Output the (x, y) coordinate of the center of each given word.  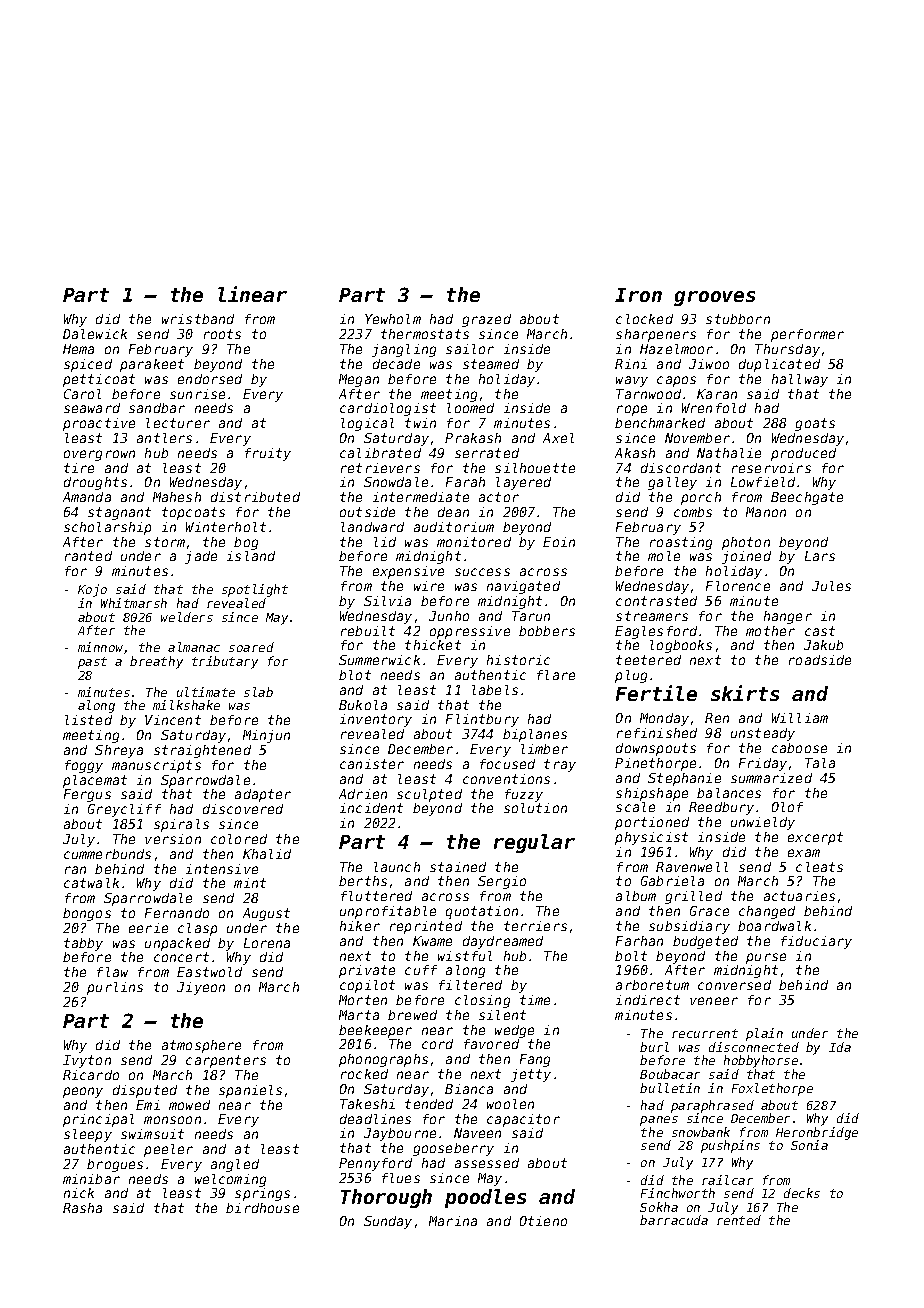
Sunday (388, 1222)
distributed (255, 497)
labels (495, 690)
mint (250, 883)
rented (738, 1220)
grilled (693, 897)
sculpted (429, 795)
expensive (408, 572)
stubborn (738, 319)
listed (88, 720)
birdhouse (262, 1208)
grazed (486, 320)
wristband (198, 319)
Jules (831, 586)
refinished (657, 733)
